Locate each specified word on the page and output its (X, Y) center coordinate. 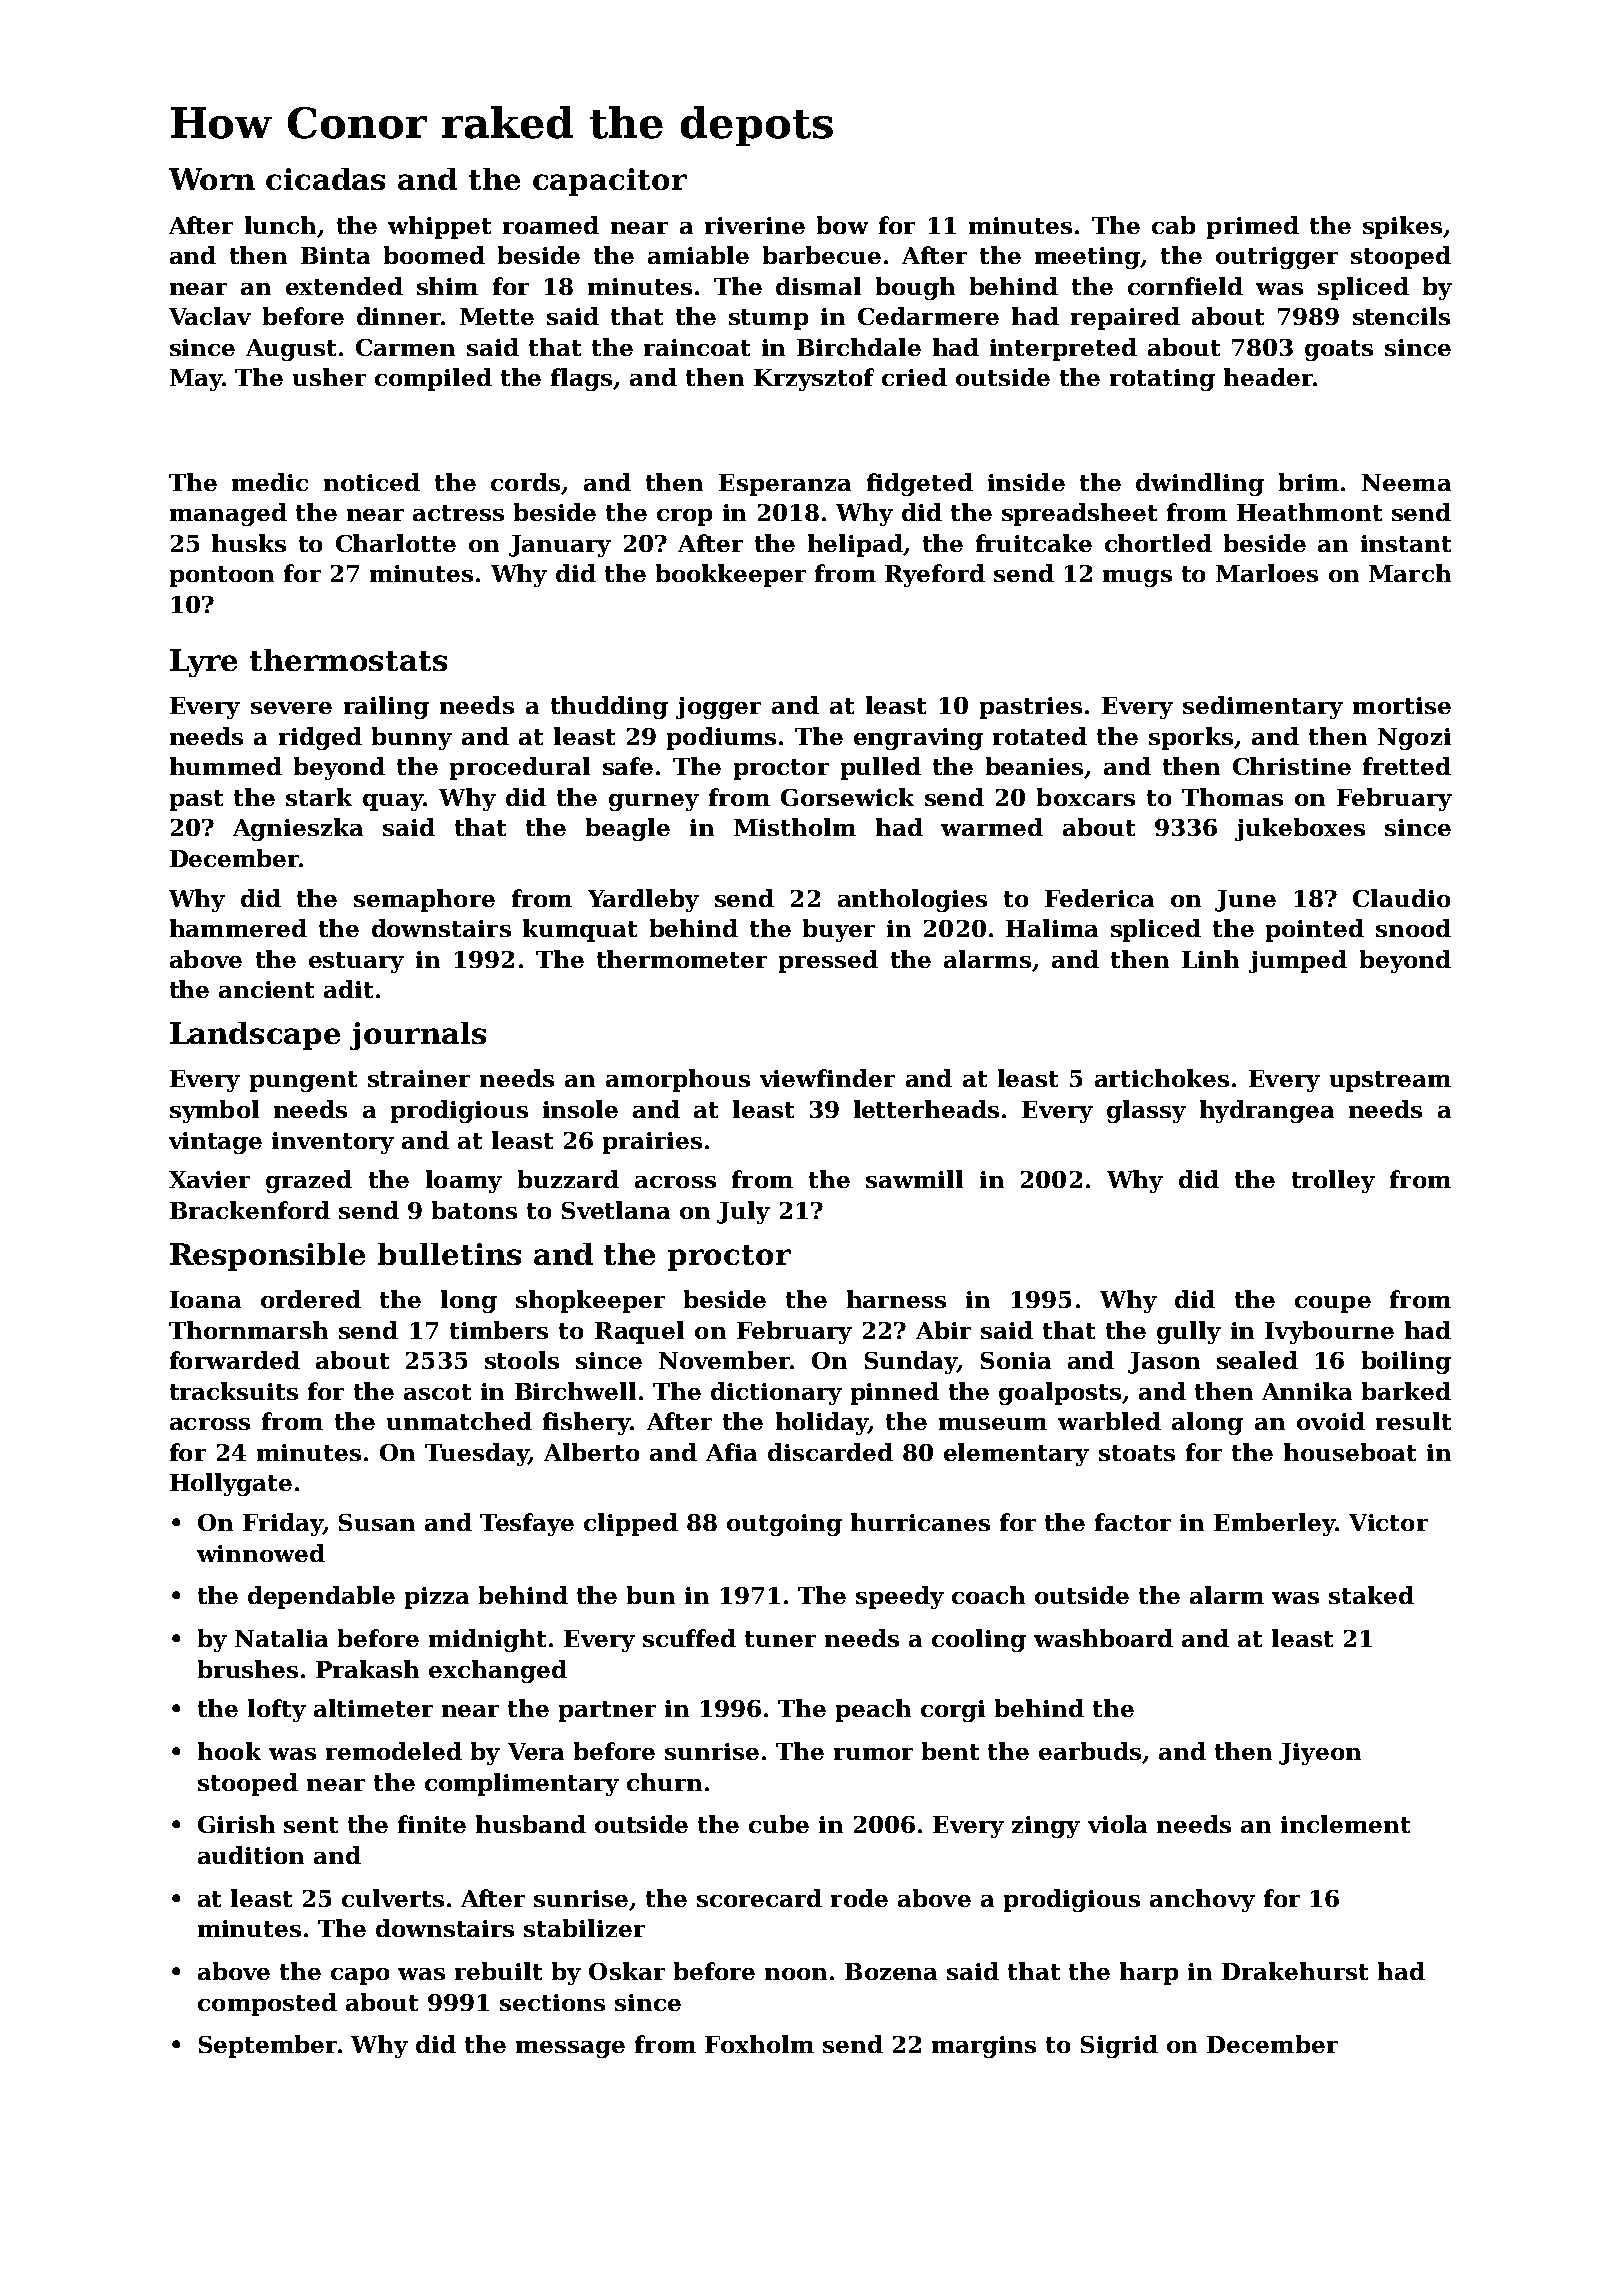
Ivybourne (1329, 1332)
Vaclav (210, 316)
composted (267, 2004)
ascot (437, 1392)
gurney (654, 802)
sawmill (914, 1179)
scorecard (759, 1898)
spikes (1402, 227)
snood (1413, 928)
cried (914, 377)
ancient (266, 989)
